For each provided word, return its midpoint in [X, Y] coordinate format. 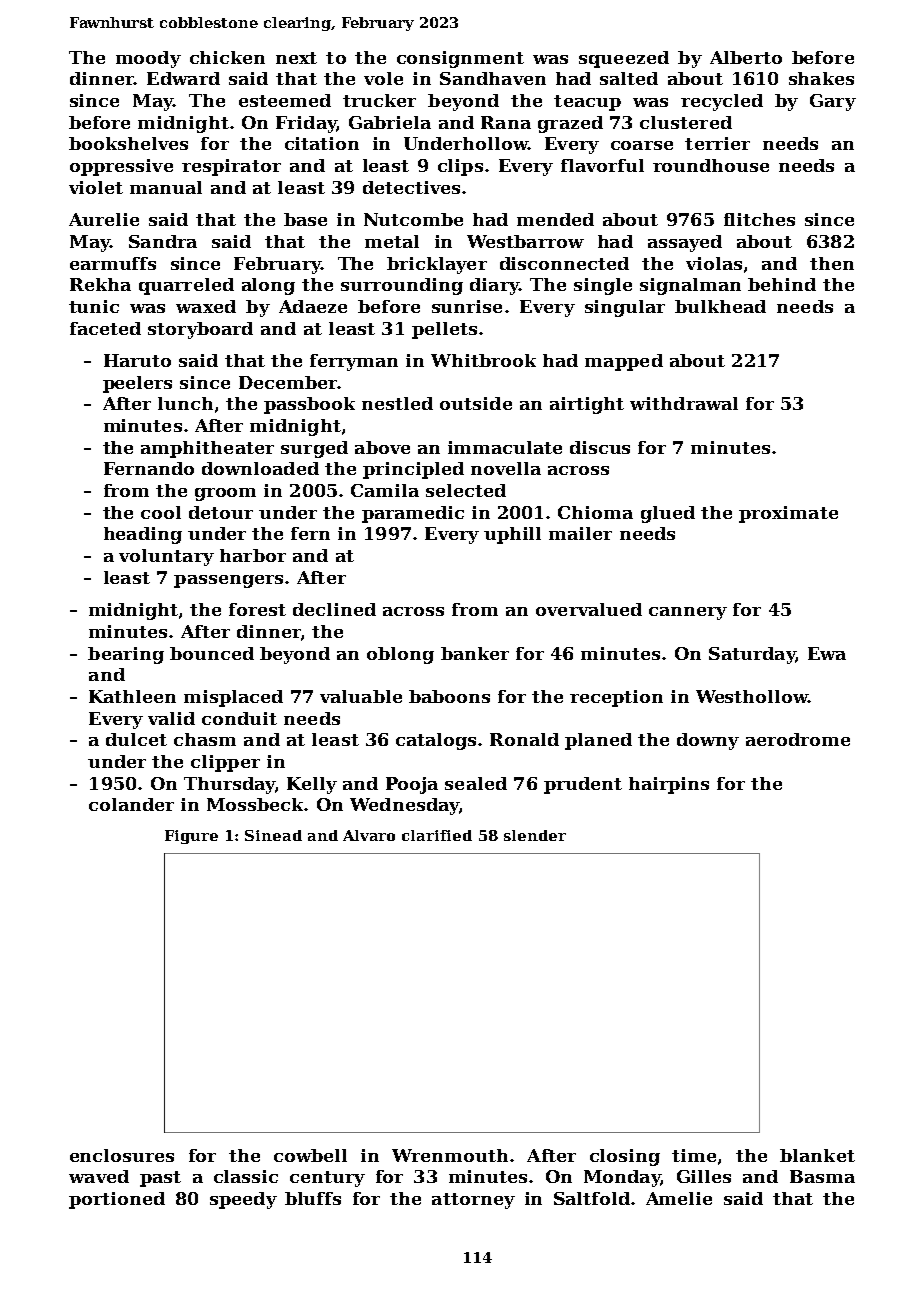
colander [131, 804]
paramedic [413, 514]
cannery [688, 613]
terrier [717, 143]
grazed [570, 124]
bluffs [313, 1198]
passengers [228, 581]
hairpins [669, 785]
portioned [117, 1200]
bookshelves [128, 143]
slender [535, 835]
